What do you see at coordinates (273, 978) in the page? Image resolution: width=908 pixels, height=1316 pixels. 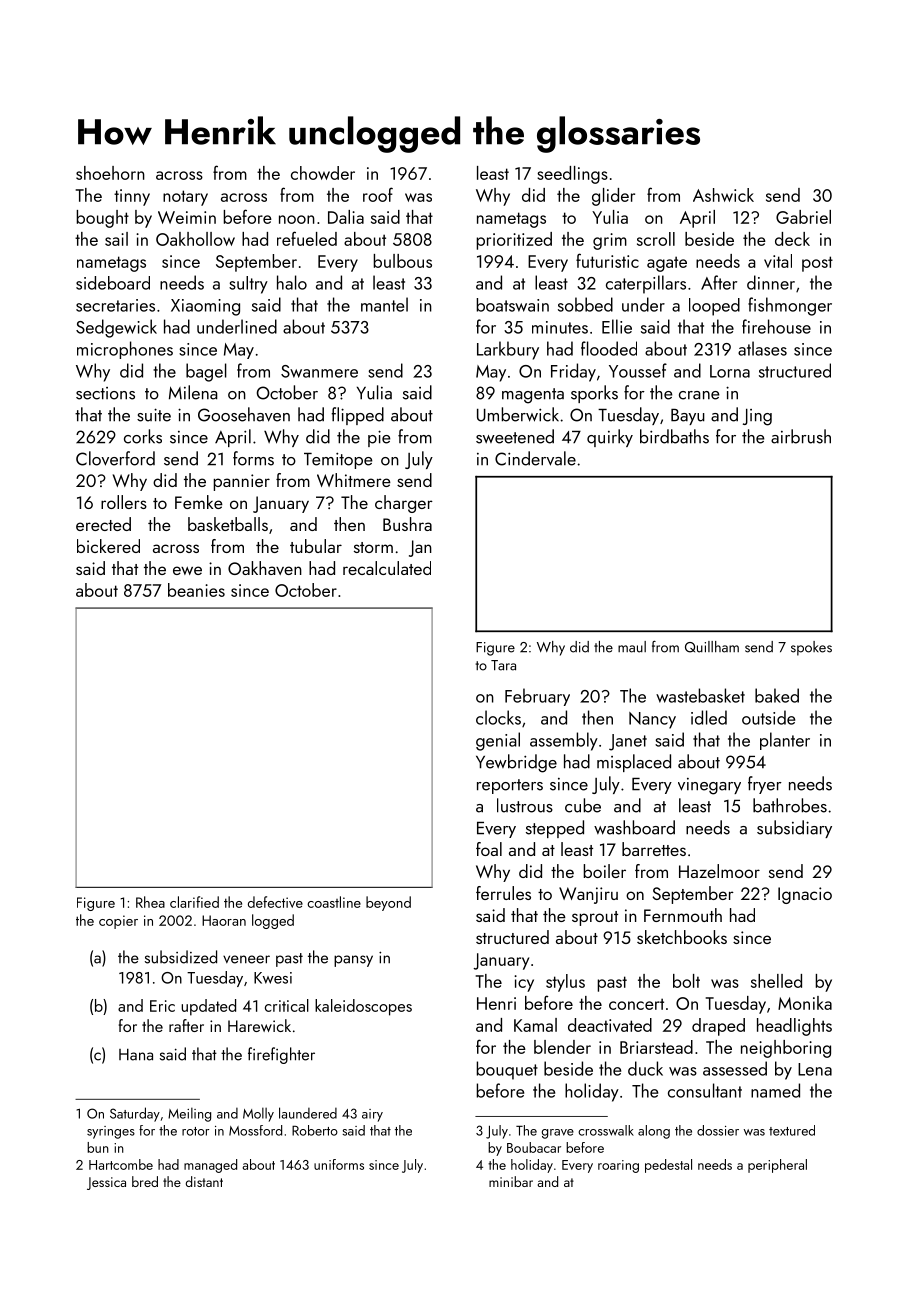 I see `Kwesi` at bounding box center [273, 978].
